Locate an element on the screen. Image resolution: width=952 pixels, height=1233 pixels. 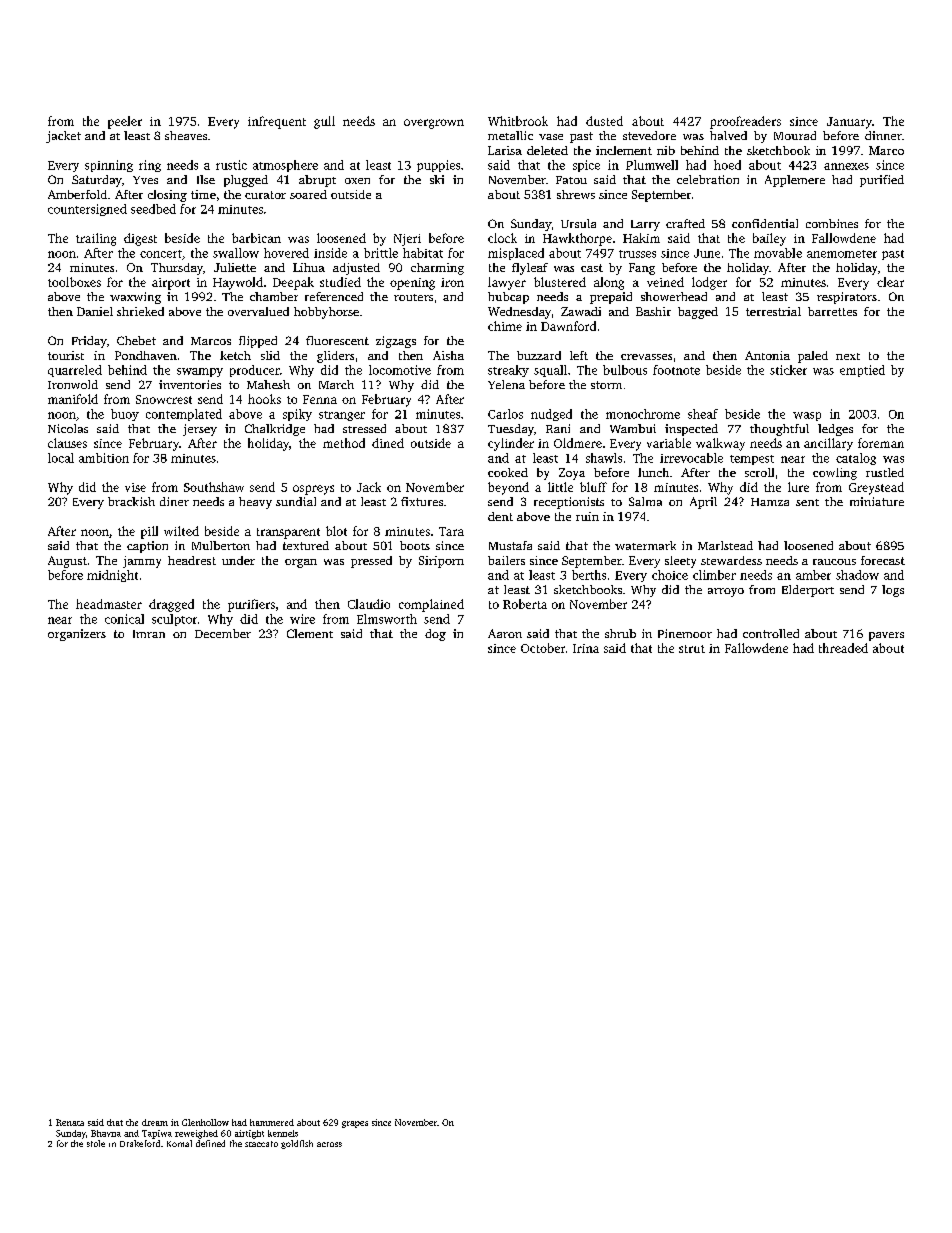
strut is located at coordinates (692, 649).
